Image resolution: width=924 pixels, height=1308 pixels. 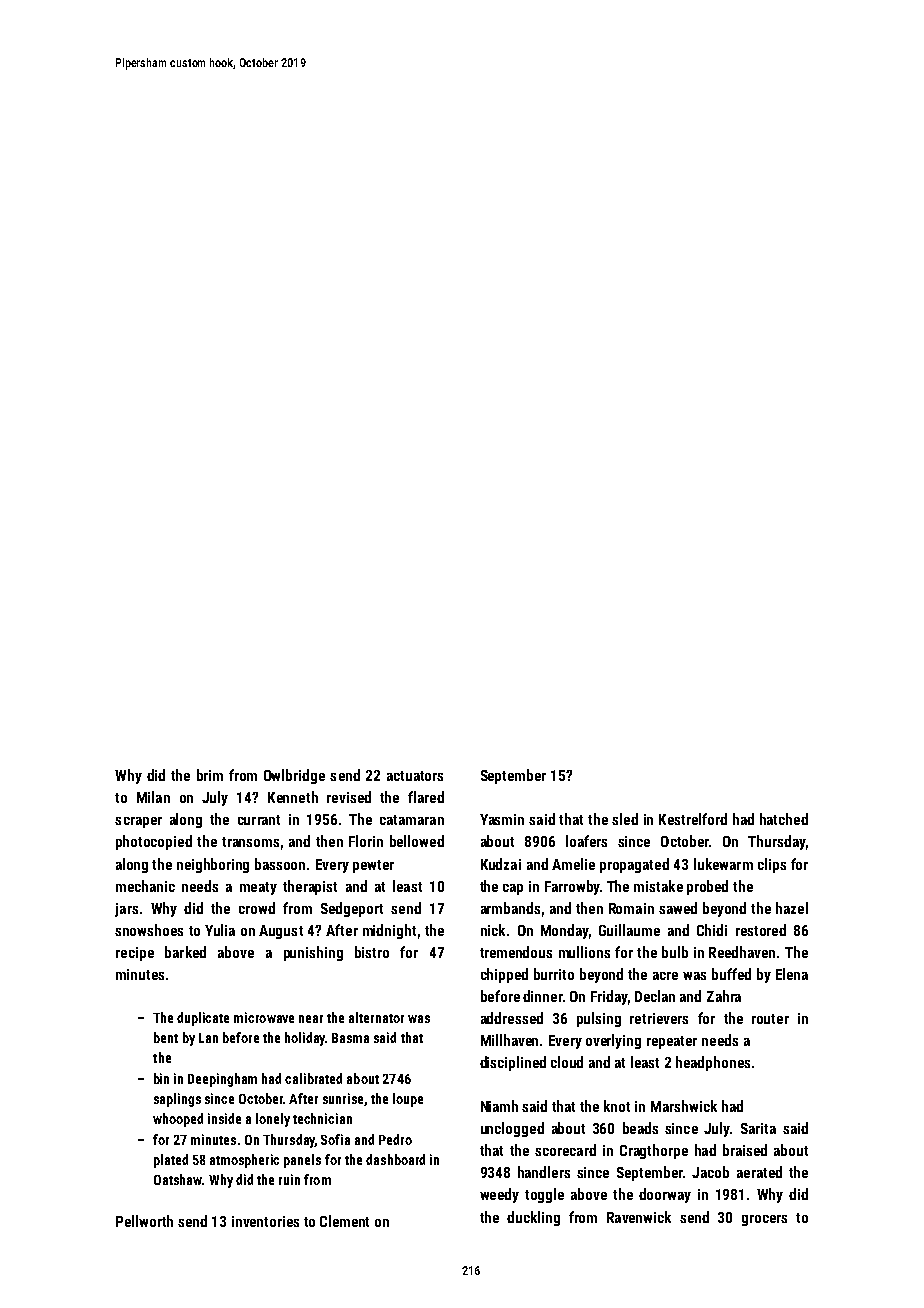 I want to click on mistake, so click(x=658, y=886).
